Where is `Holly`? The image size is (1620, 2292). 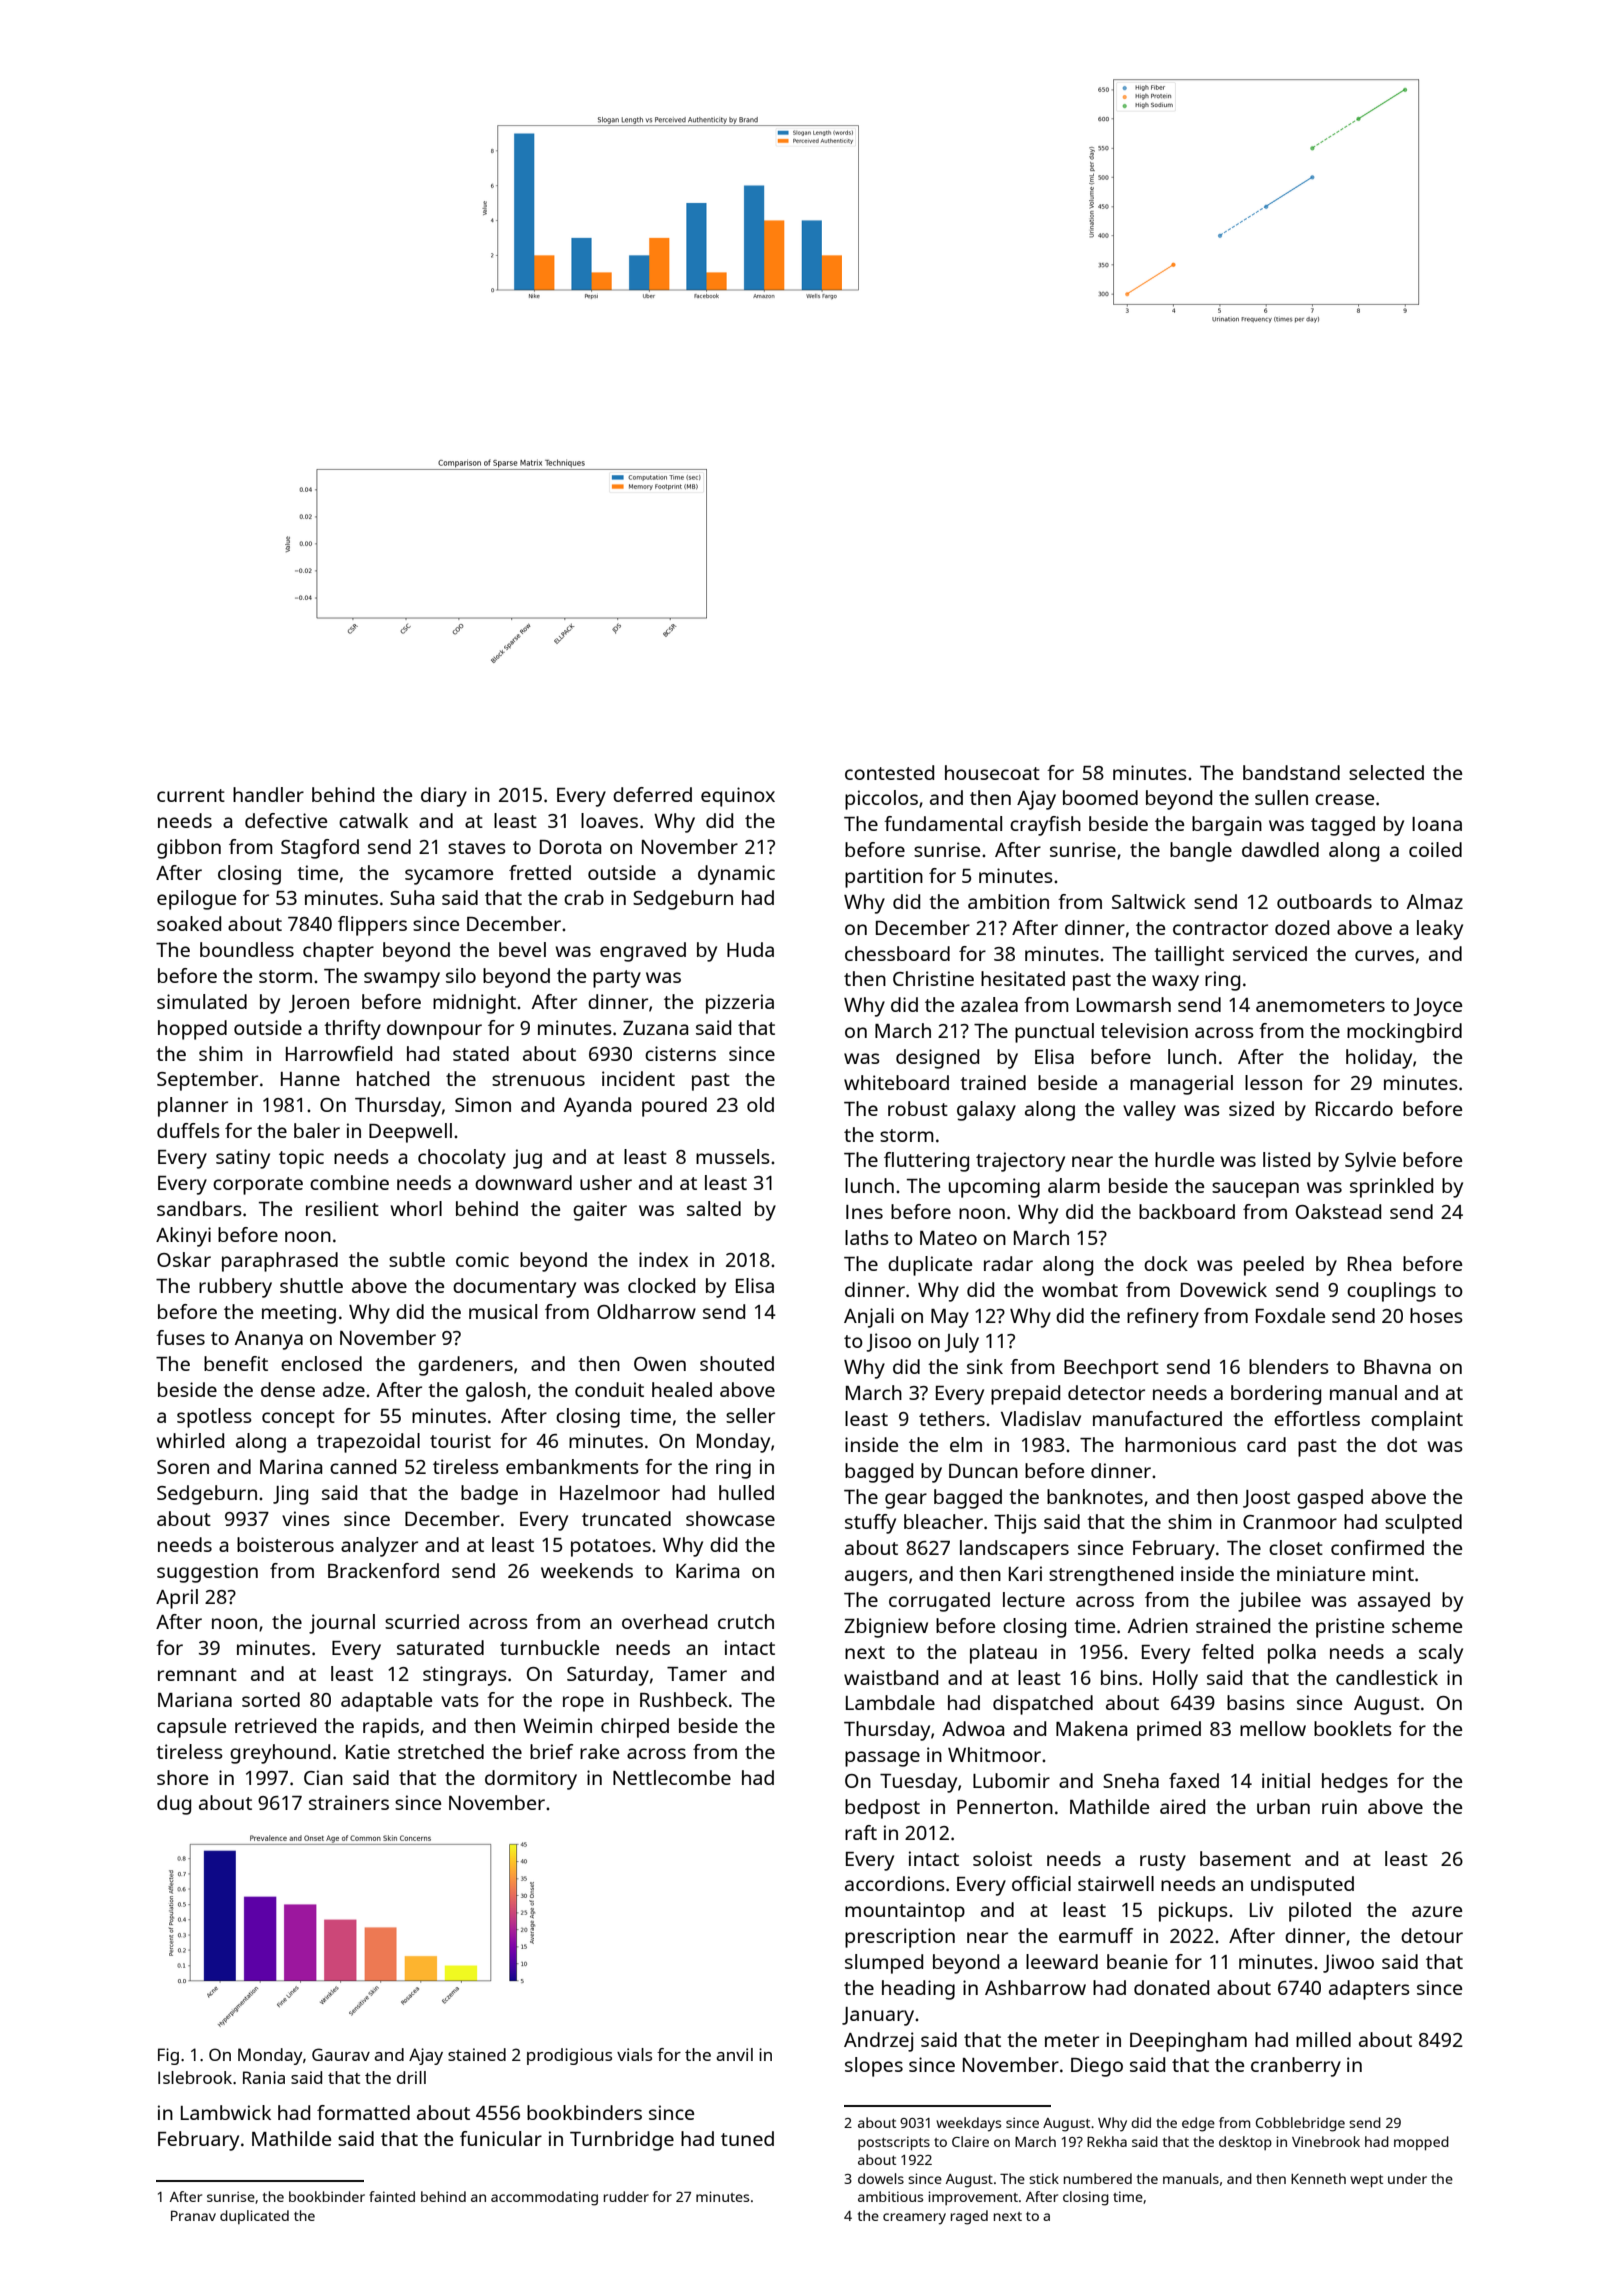 Holly is located at coordinates (1175, 1680).
